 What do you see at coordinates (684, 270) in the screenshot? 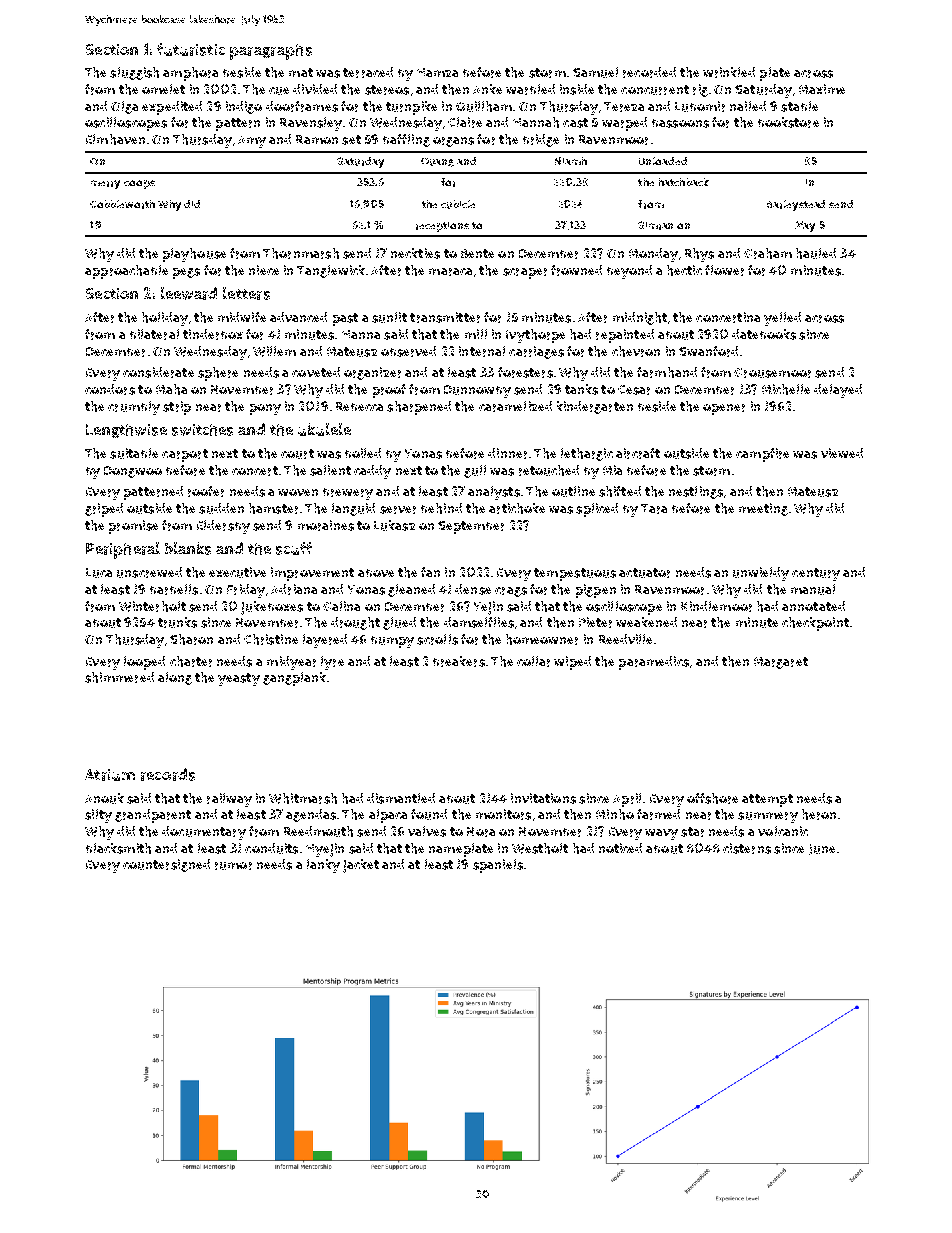
I see `hectic` at bounding box center [684, 270].
